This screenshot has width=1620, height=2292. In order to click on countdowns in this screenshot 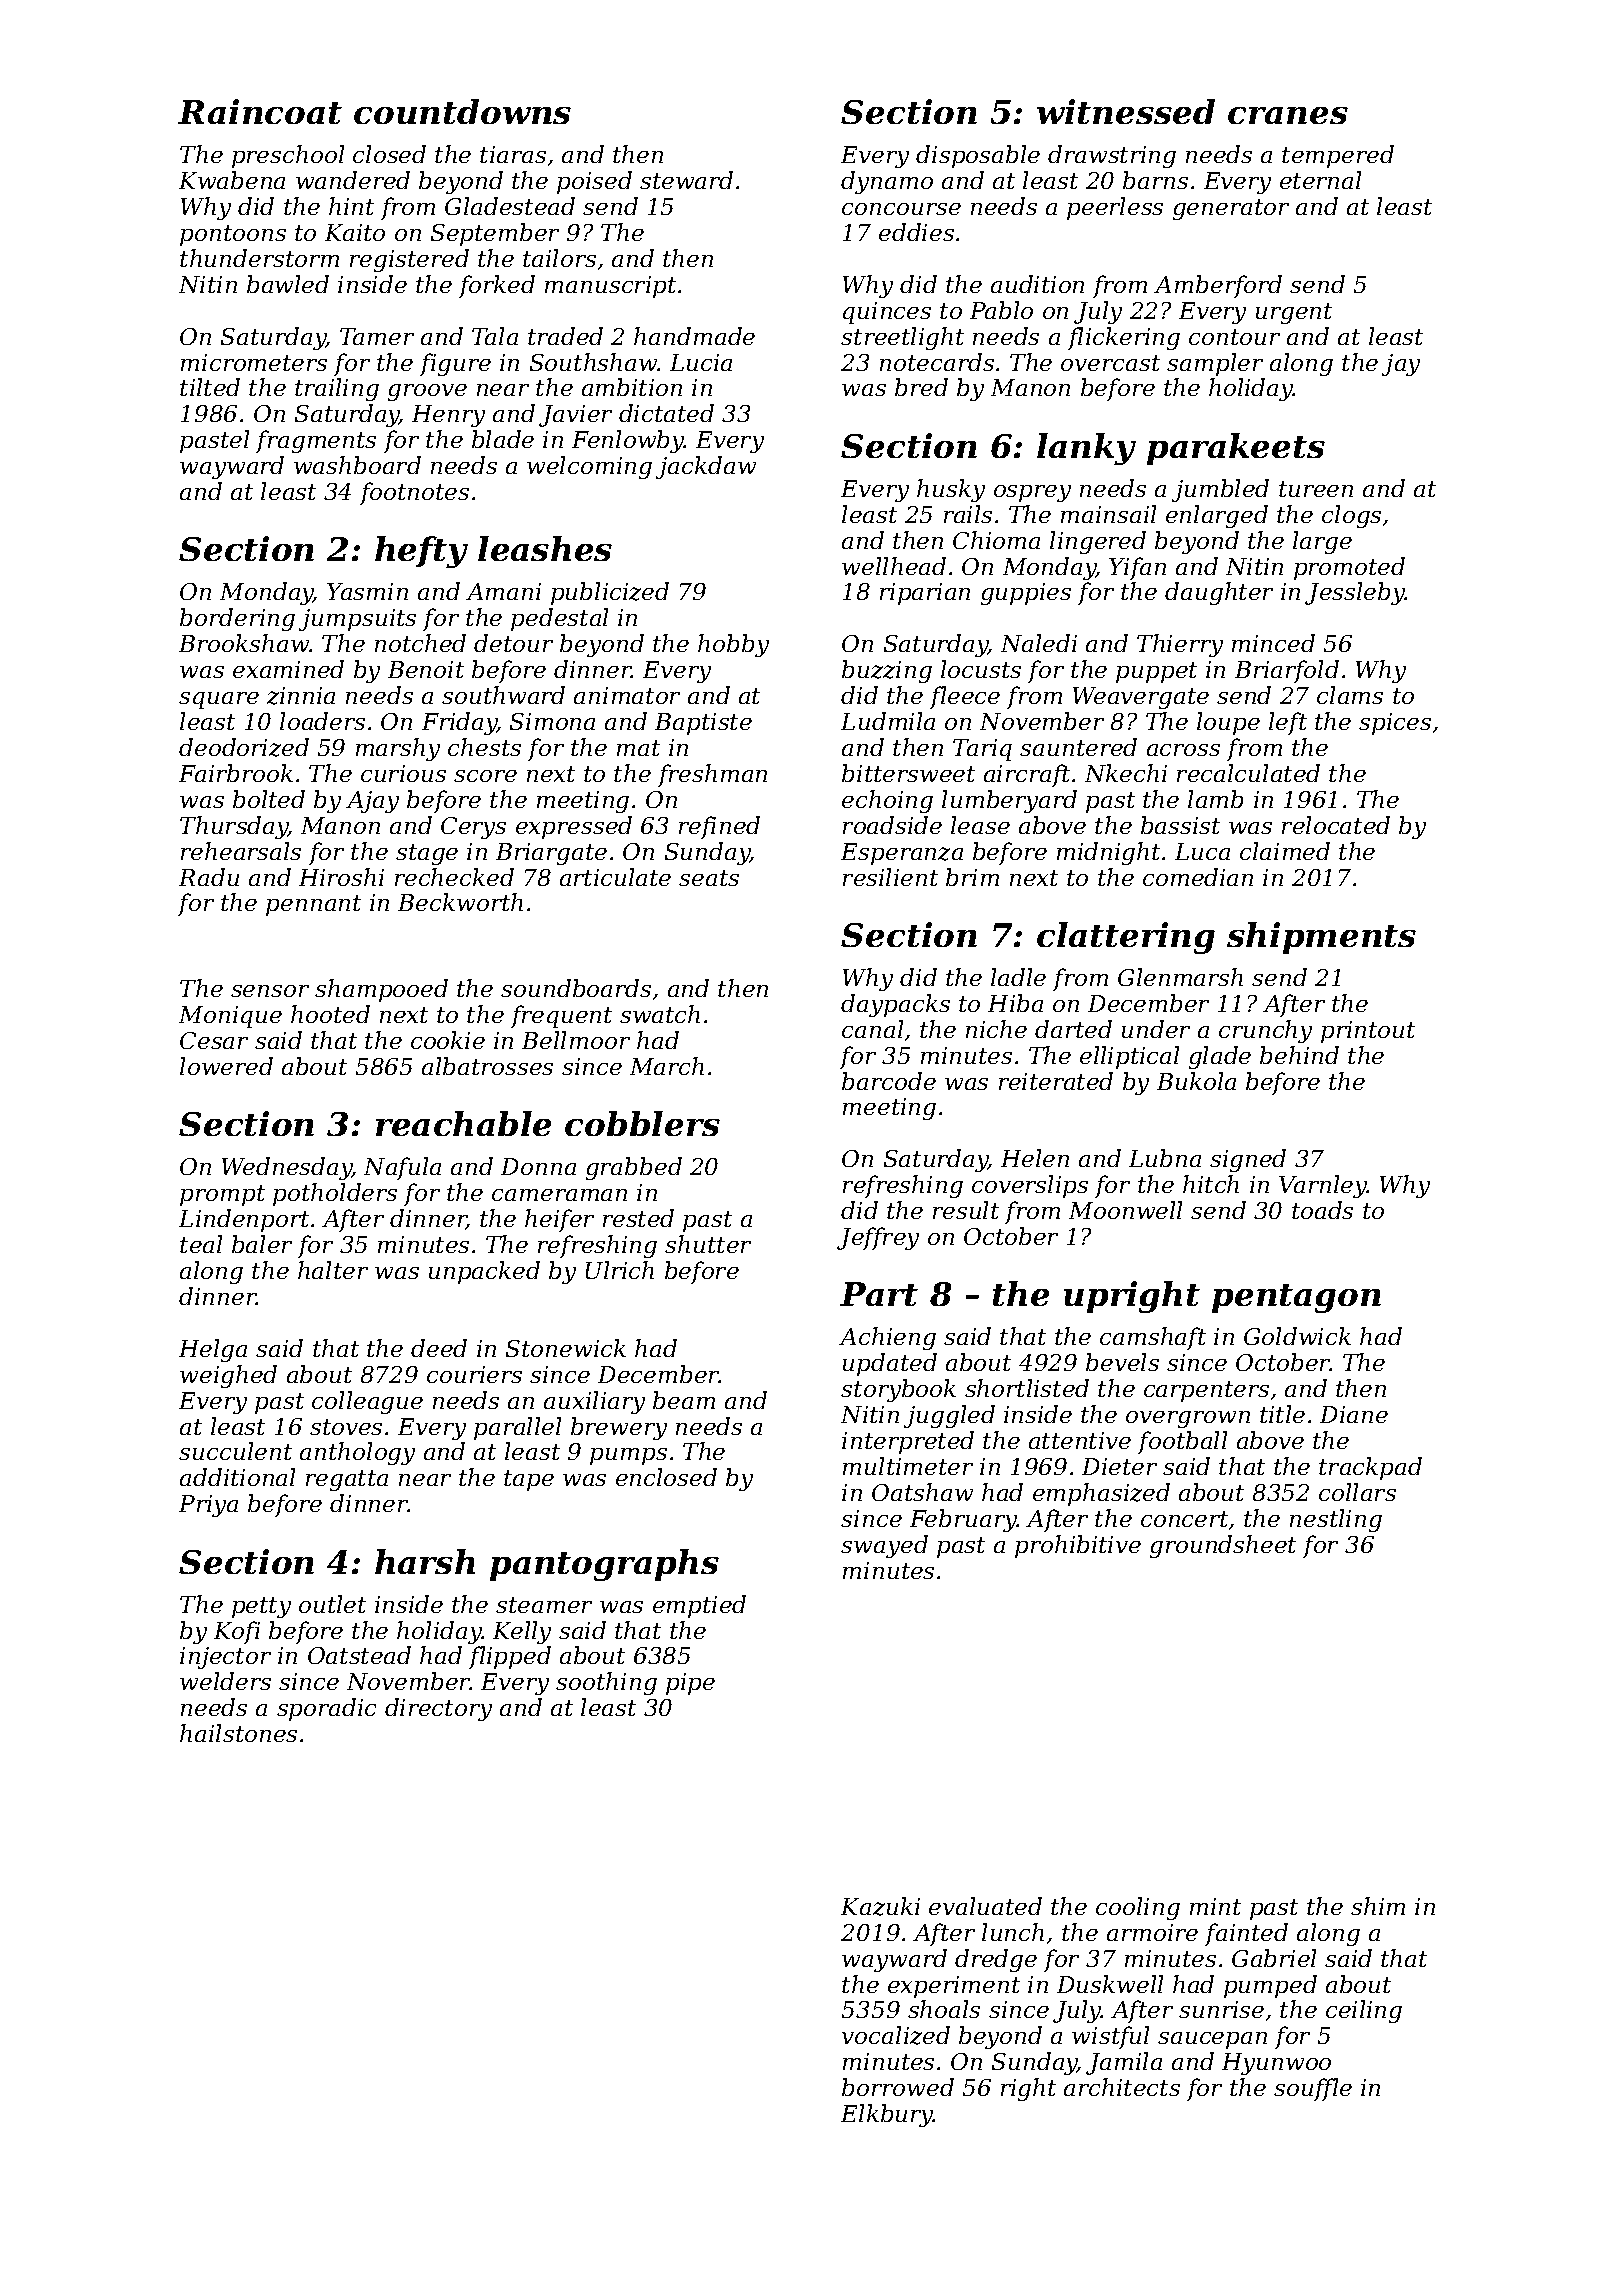, I will do `click(462, 111)`.
